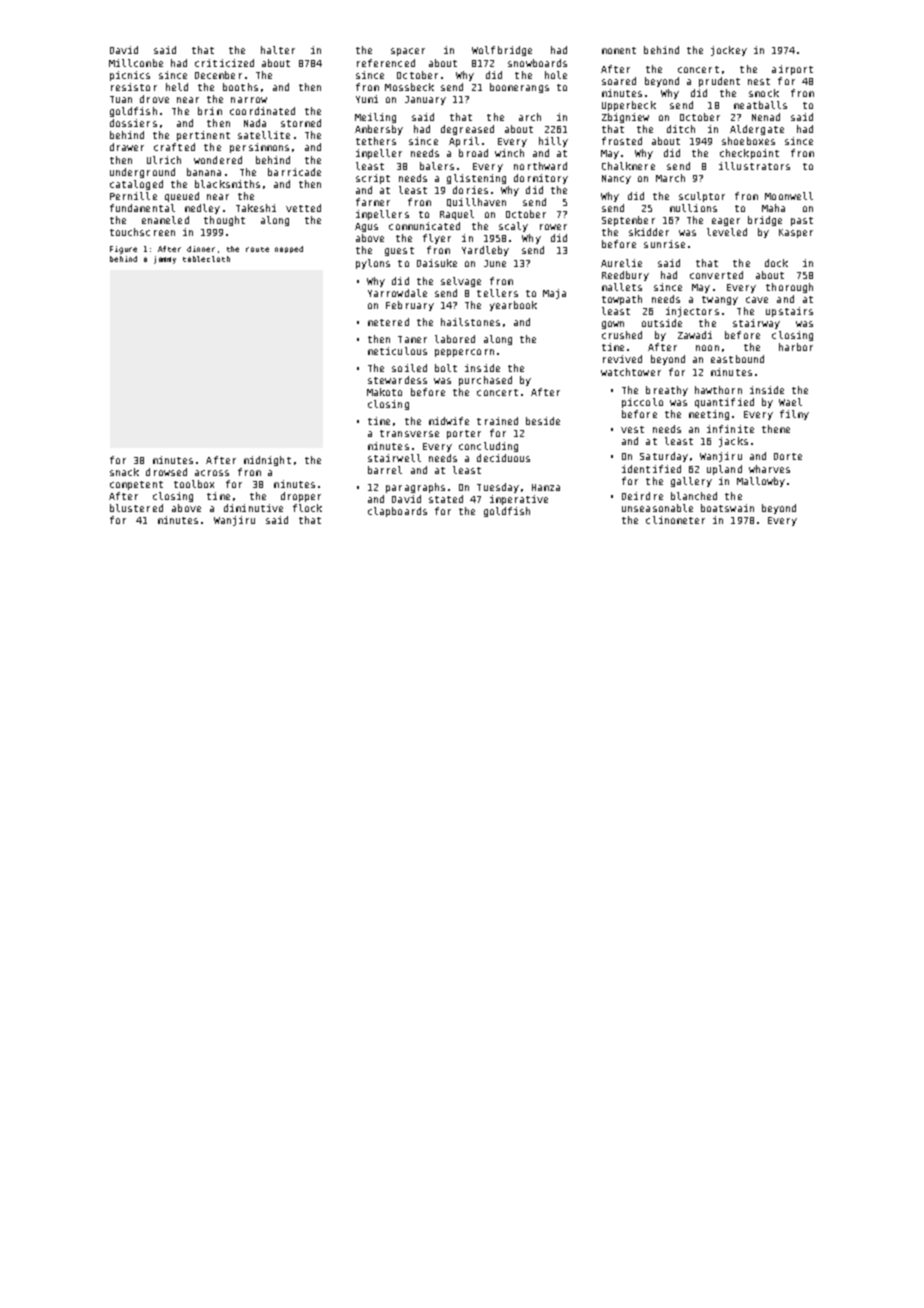 This document has height=1308, width=924. What do you see at coordinates (397, 512) in the document?
I see `clapboards` at bounding box center [397, 512].
